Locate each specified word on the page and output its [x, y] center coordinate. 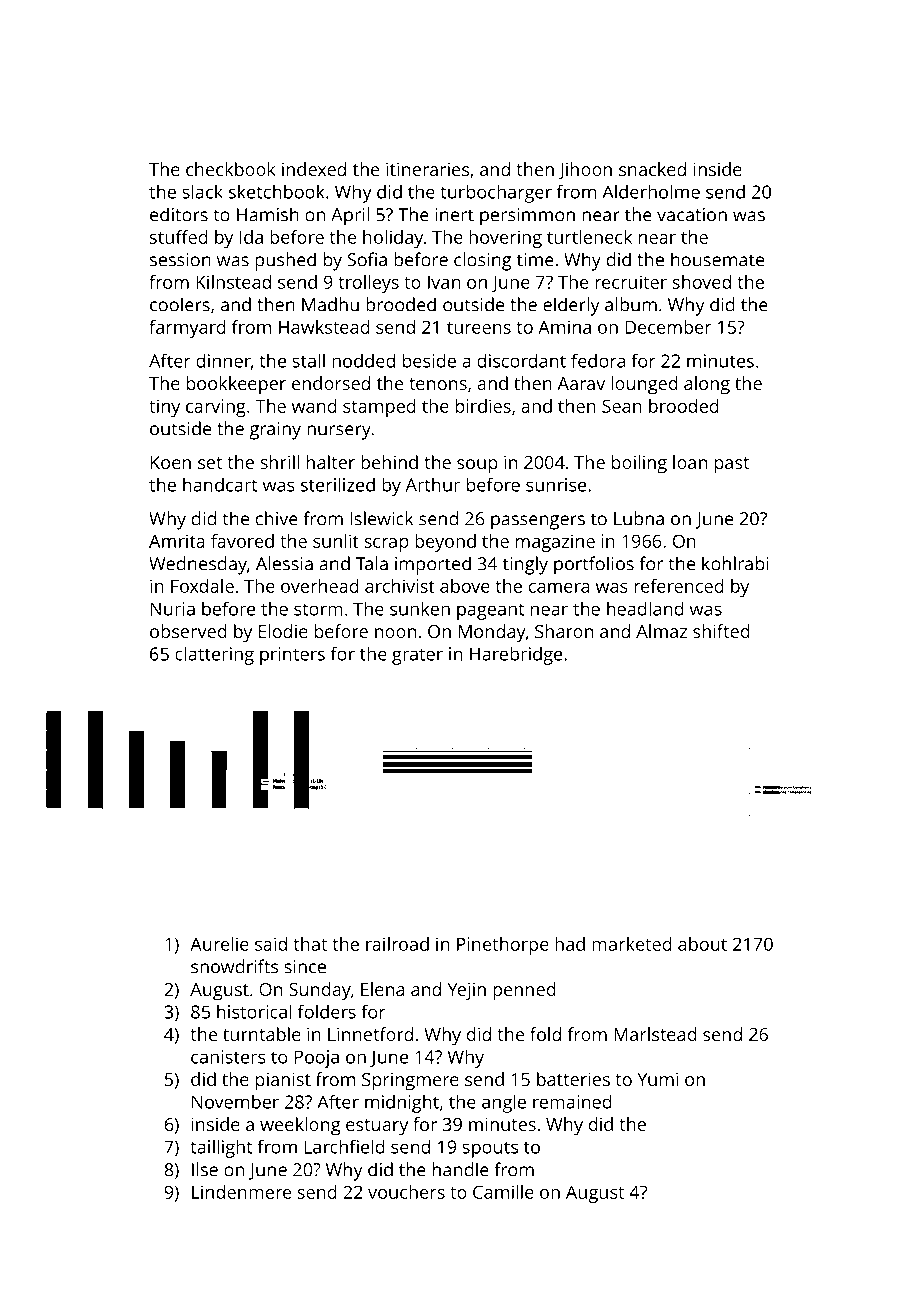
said [271, 944]
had [570, 944]
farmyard [187, 329]
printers [292, 656]
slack [202, 191]
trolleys [368, 284]
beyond [445, 543]
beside [429, 361]
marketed [632, 944]
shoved [701, 282]
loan [690, 462]
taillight [221, 1148]
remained [572, 1101]
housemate [717, 259]
